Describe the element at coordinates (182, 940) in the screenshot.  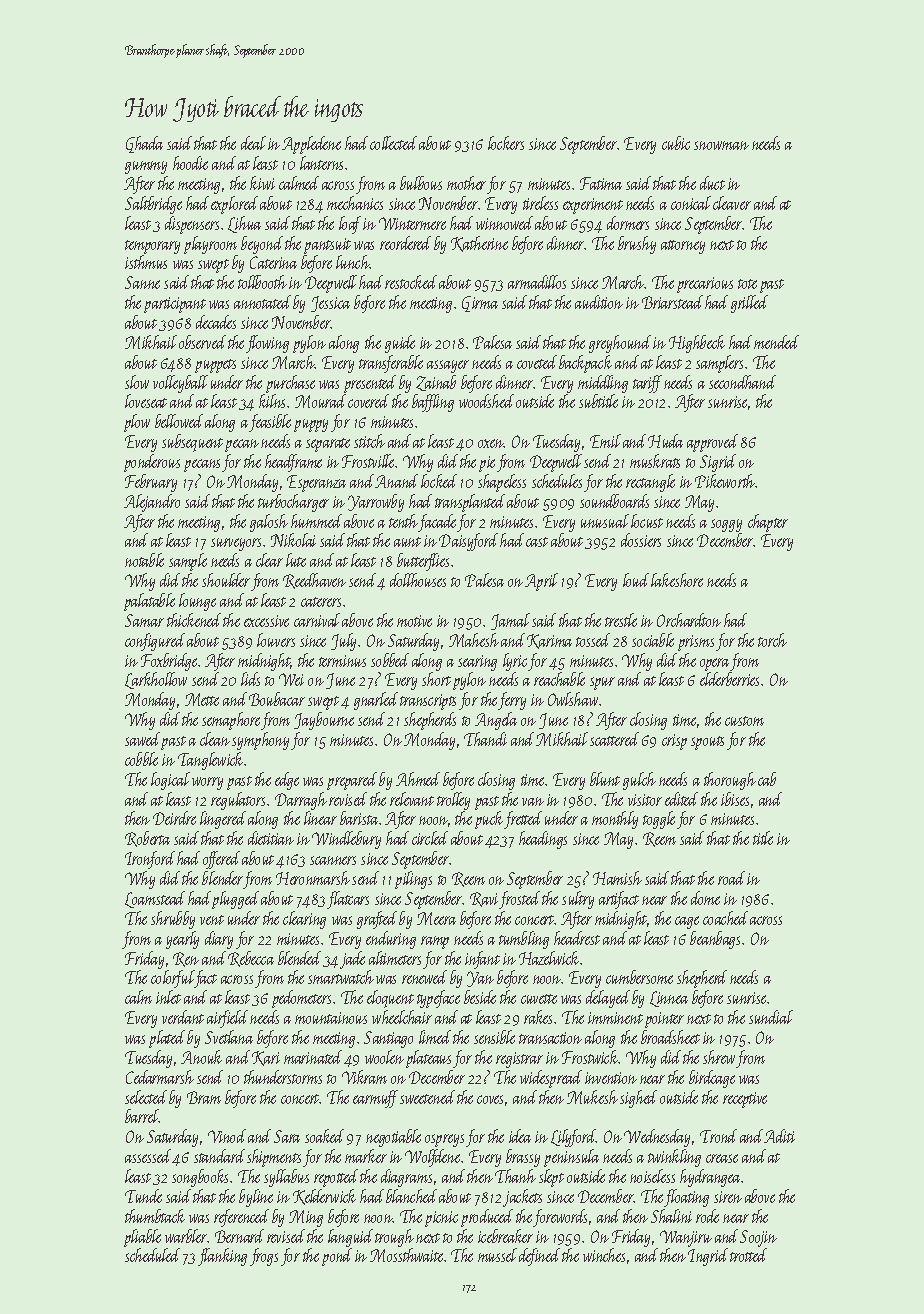
I see `yearly` at that location.
